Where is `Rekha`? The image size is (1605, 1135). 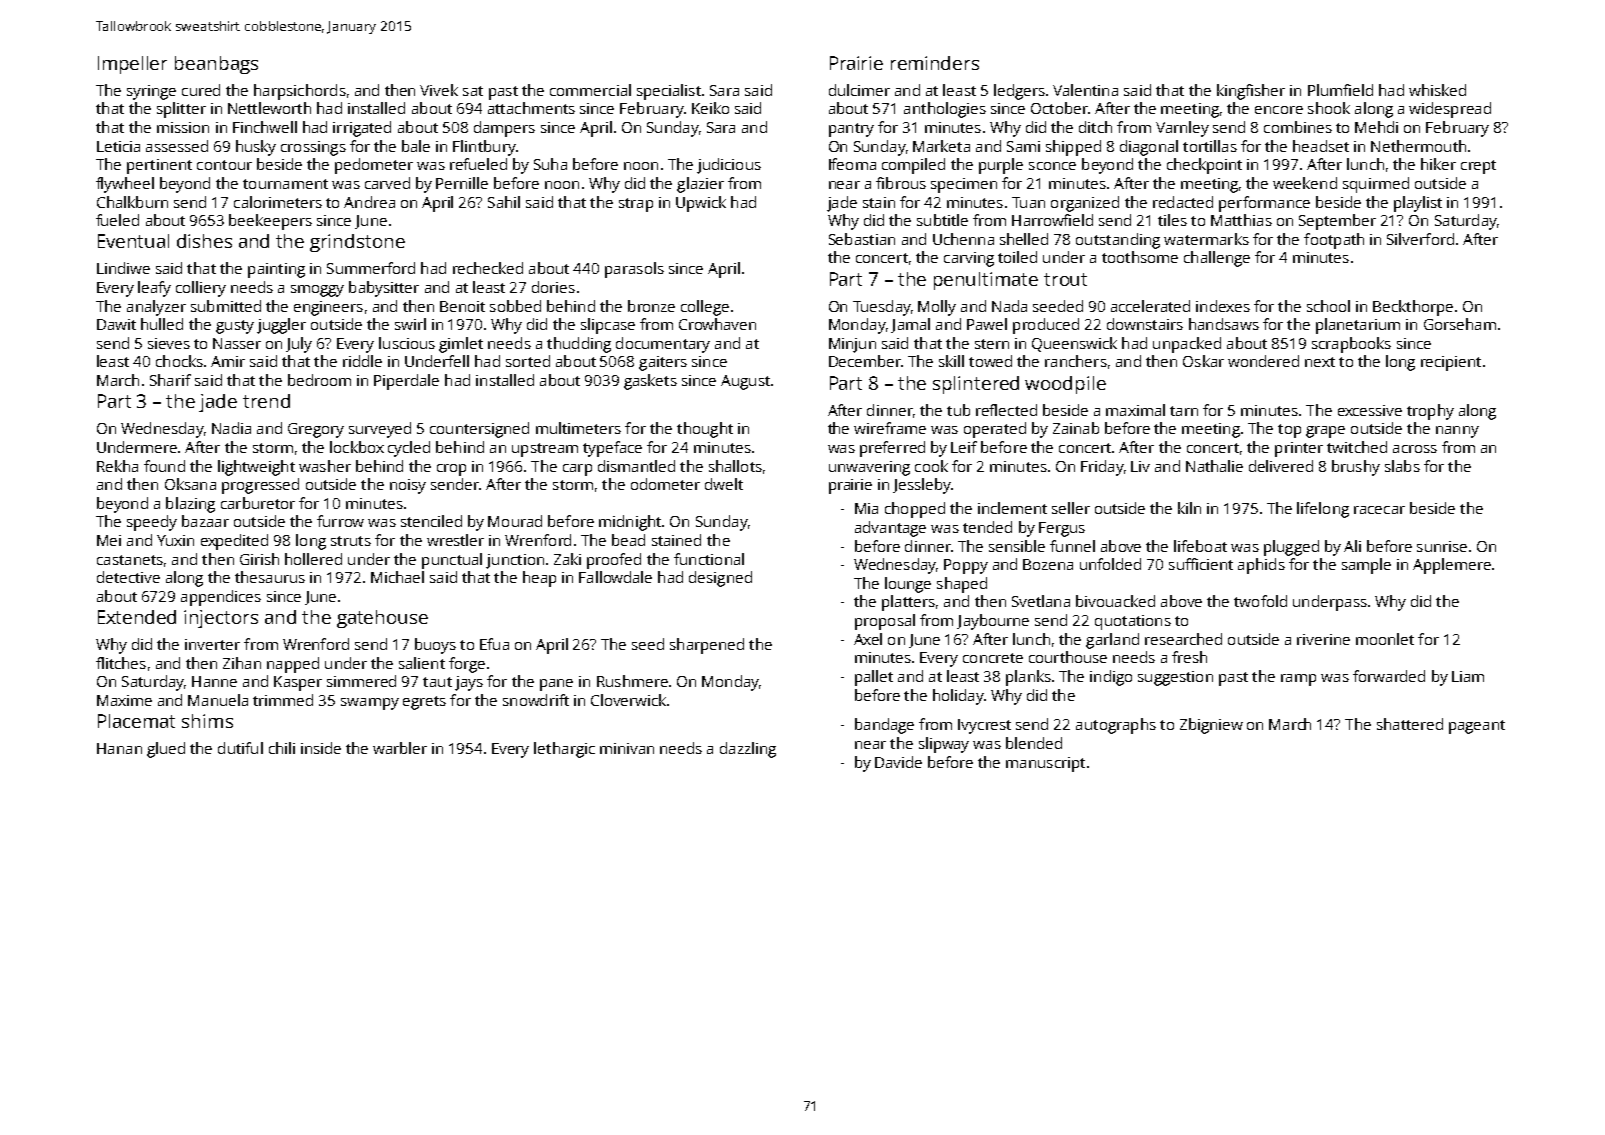 Rekha is located at coordinates (117, 466).
